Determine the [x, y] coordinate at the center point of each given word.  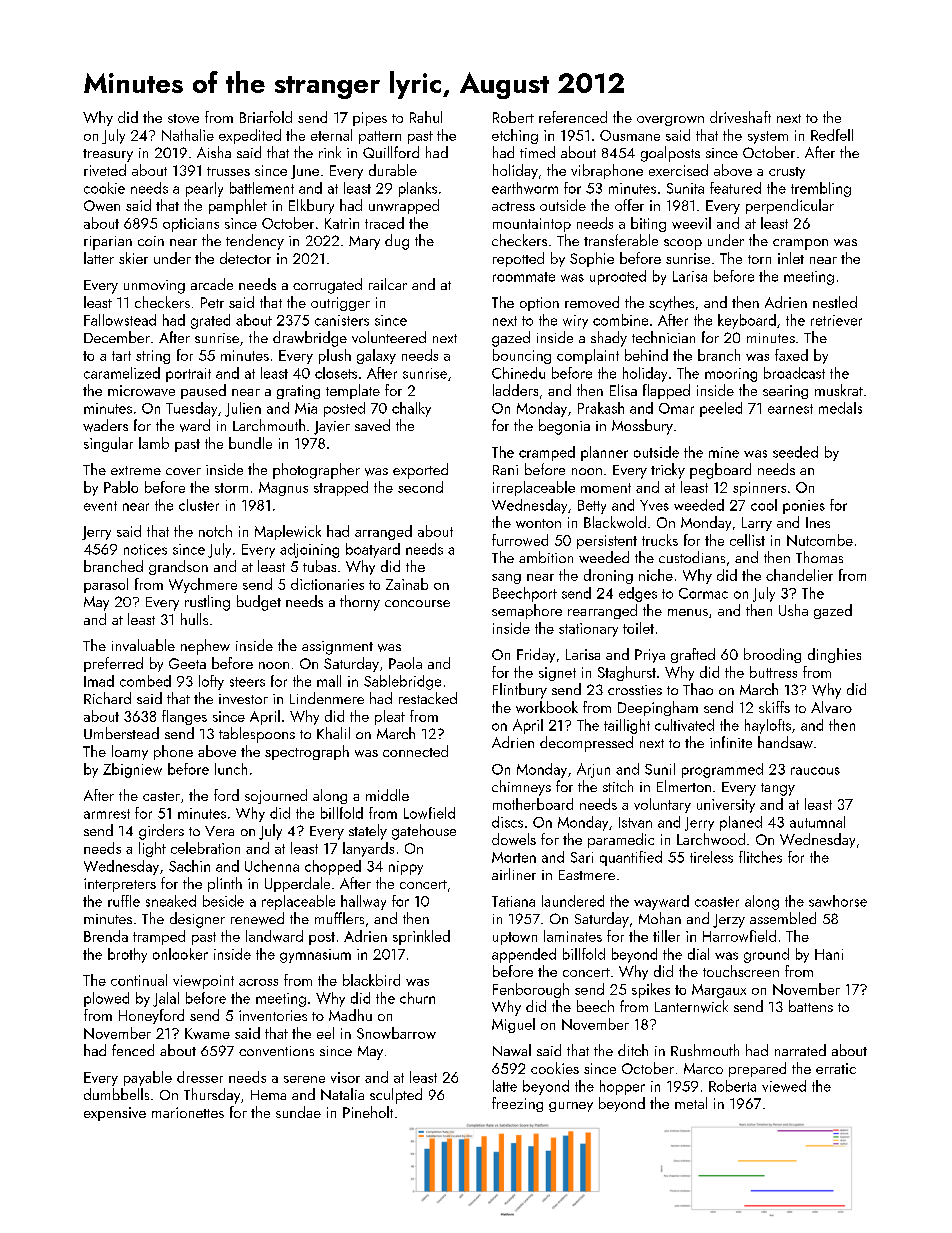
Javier [332, 428]
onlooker [180, 954]
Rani [505, 470]
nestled [835, 302]
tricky [668, 471]
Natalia [342, 1094]
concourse [417, 603]
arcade [212, 284]
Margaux [719, 991]
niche [656, 575]
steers [247, 682]
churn [417, 998]
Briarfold [266, 117]
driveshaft [740, 117]
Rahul [426, 117]
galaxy [376, 356]
